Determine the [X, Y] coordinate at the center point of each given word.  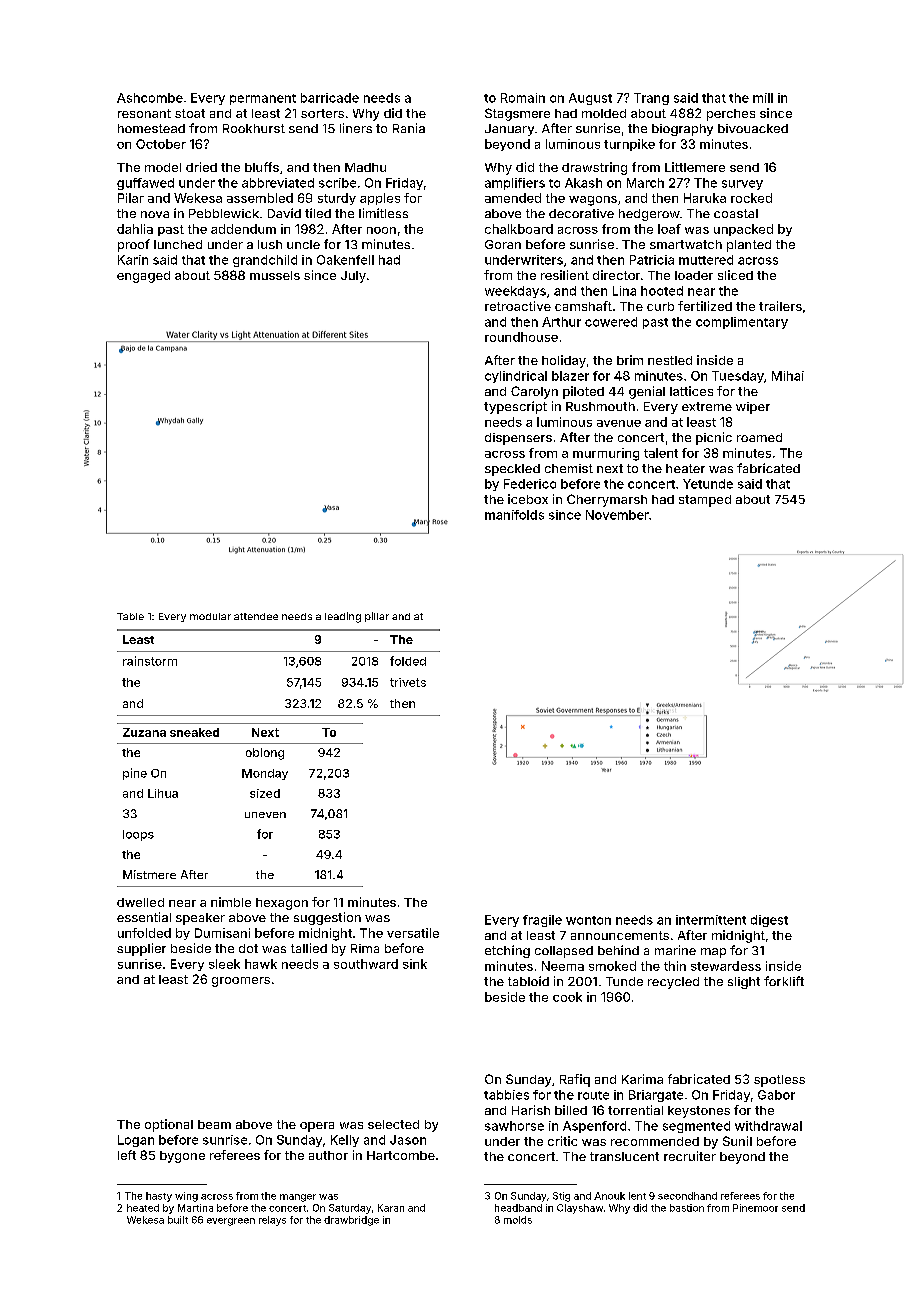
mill [763, 98]
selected [393, 1124]
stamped [705, 501]
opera [317, 1127]
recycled [673, 983]
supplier [141, 949]
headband [518, 1208]
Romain [523, 98]
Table [130, 616]
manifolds [514, 515]
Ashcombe [150, 98]
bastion [687, 1208]
